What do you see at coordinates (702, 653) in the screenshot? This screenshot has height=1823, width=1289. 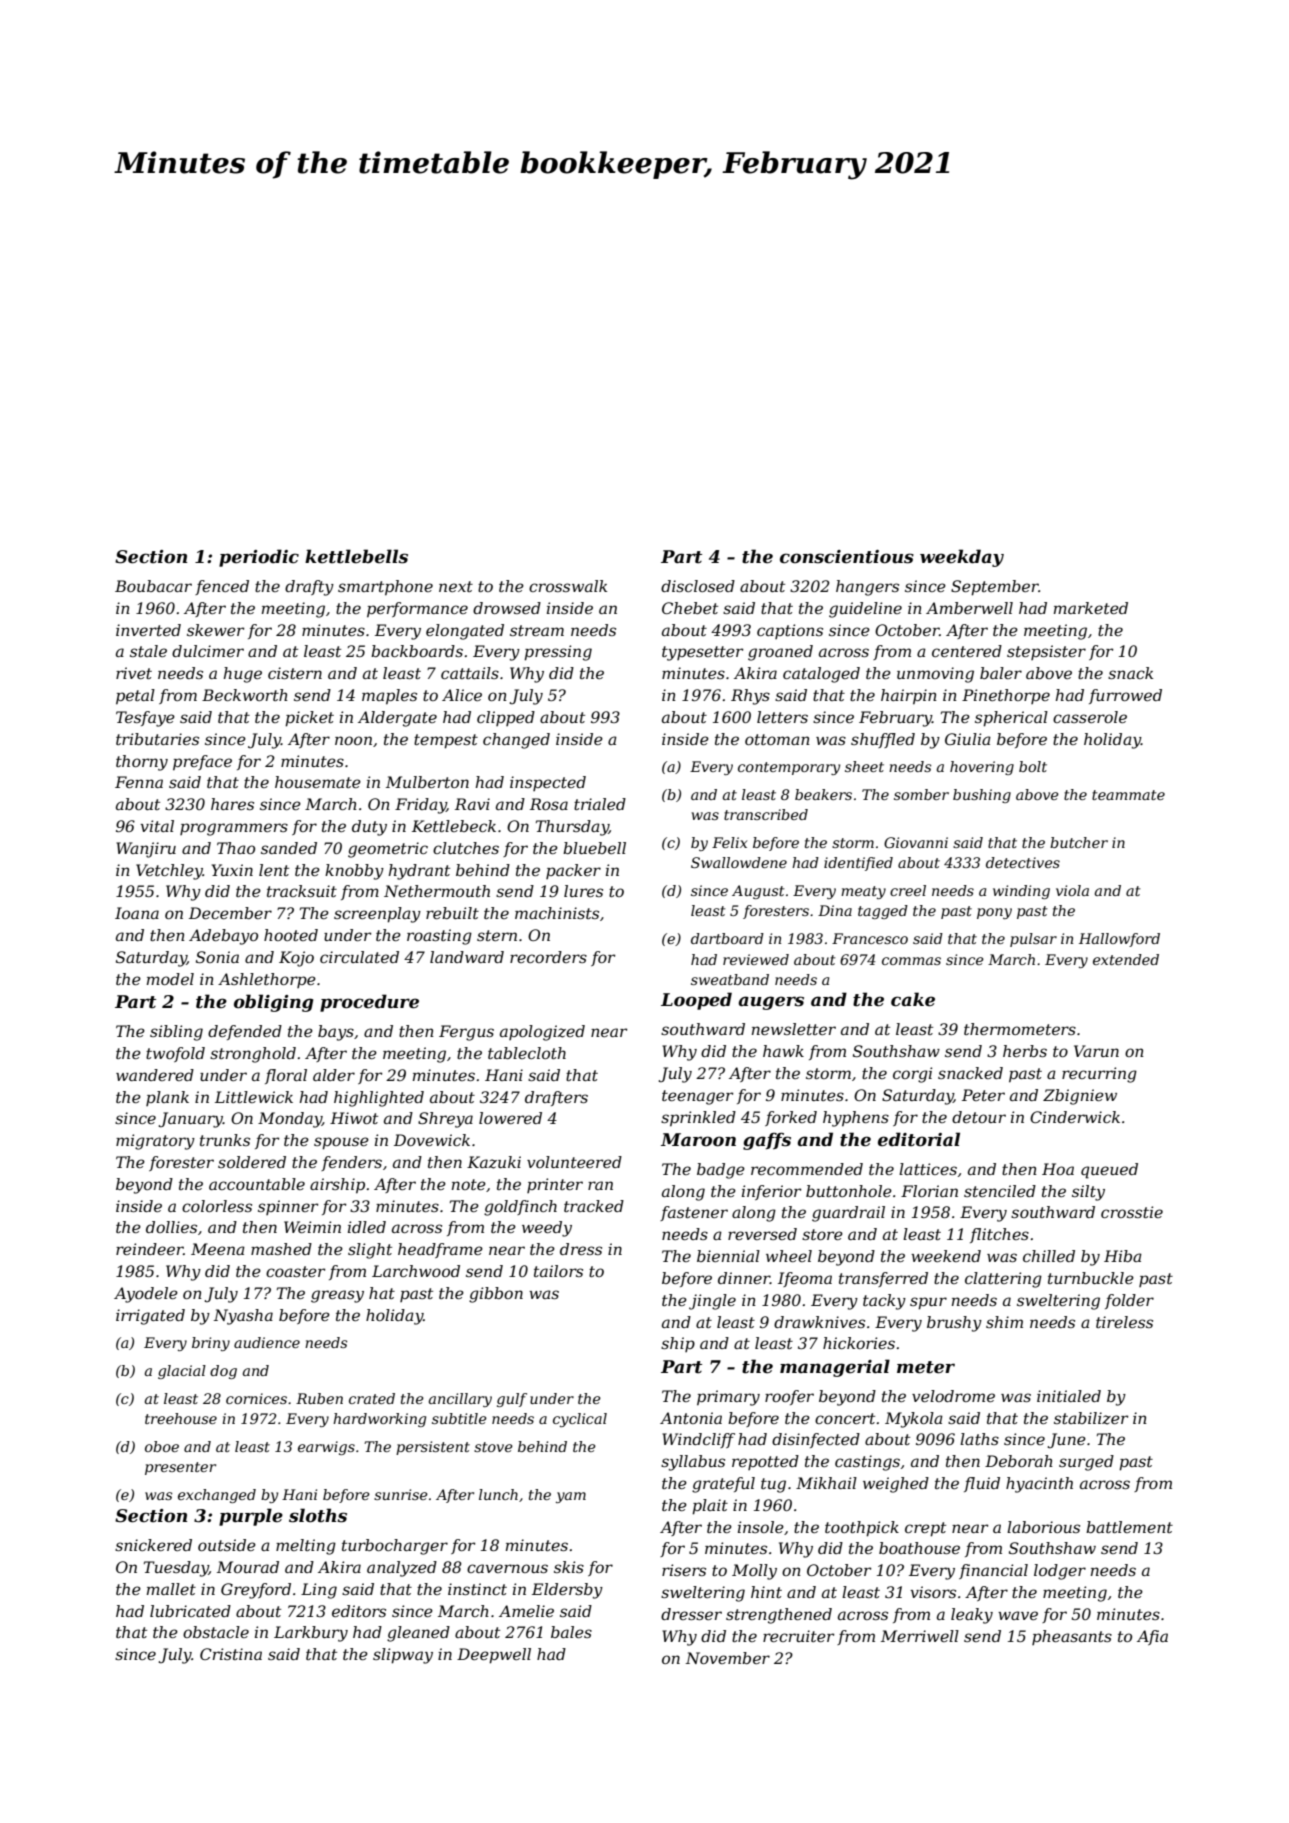 I see `typesetter` at bounding box center [702, 653].
